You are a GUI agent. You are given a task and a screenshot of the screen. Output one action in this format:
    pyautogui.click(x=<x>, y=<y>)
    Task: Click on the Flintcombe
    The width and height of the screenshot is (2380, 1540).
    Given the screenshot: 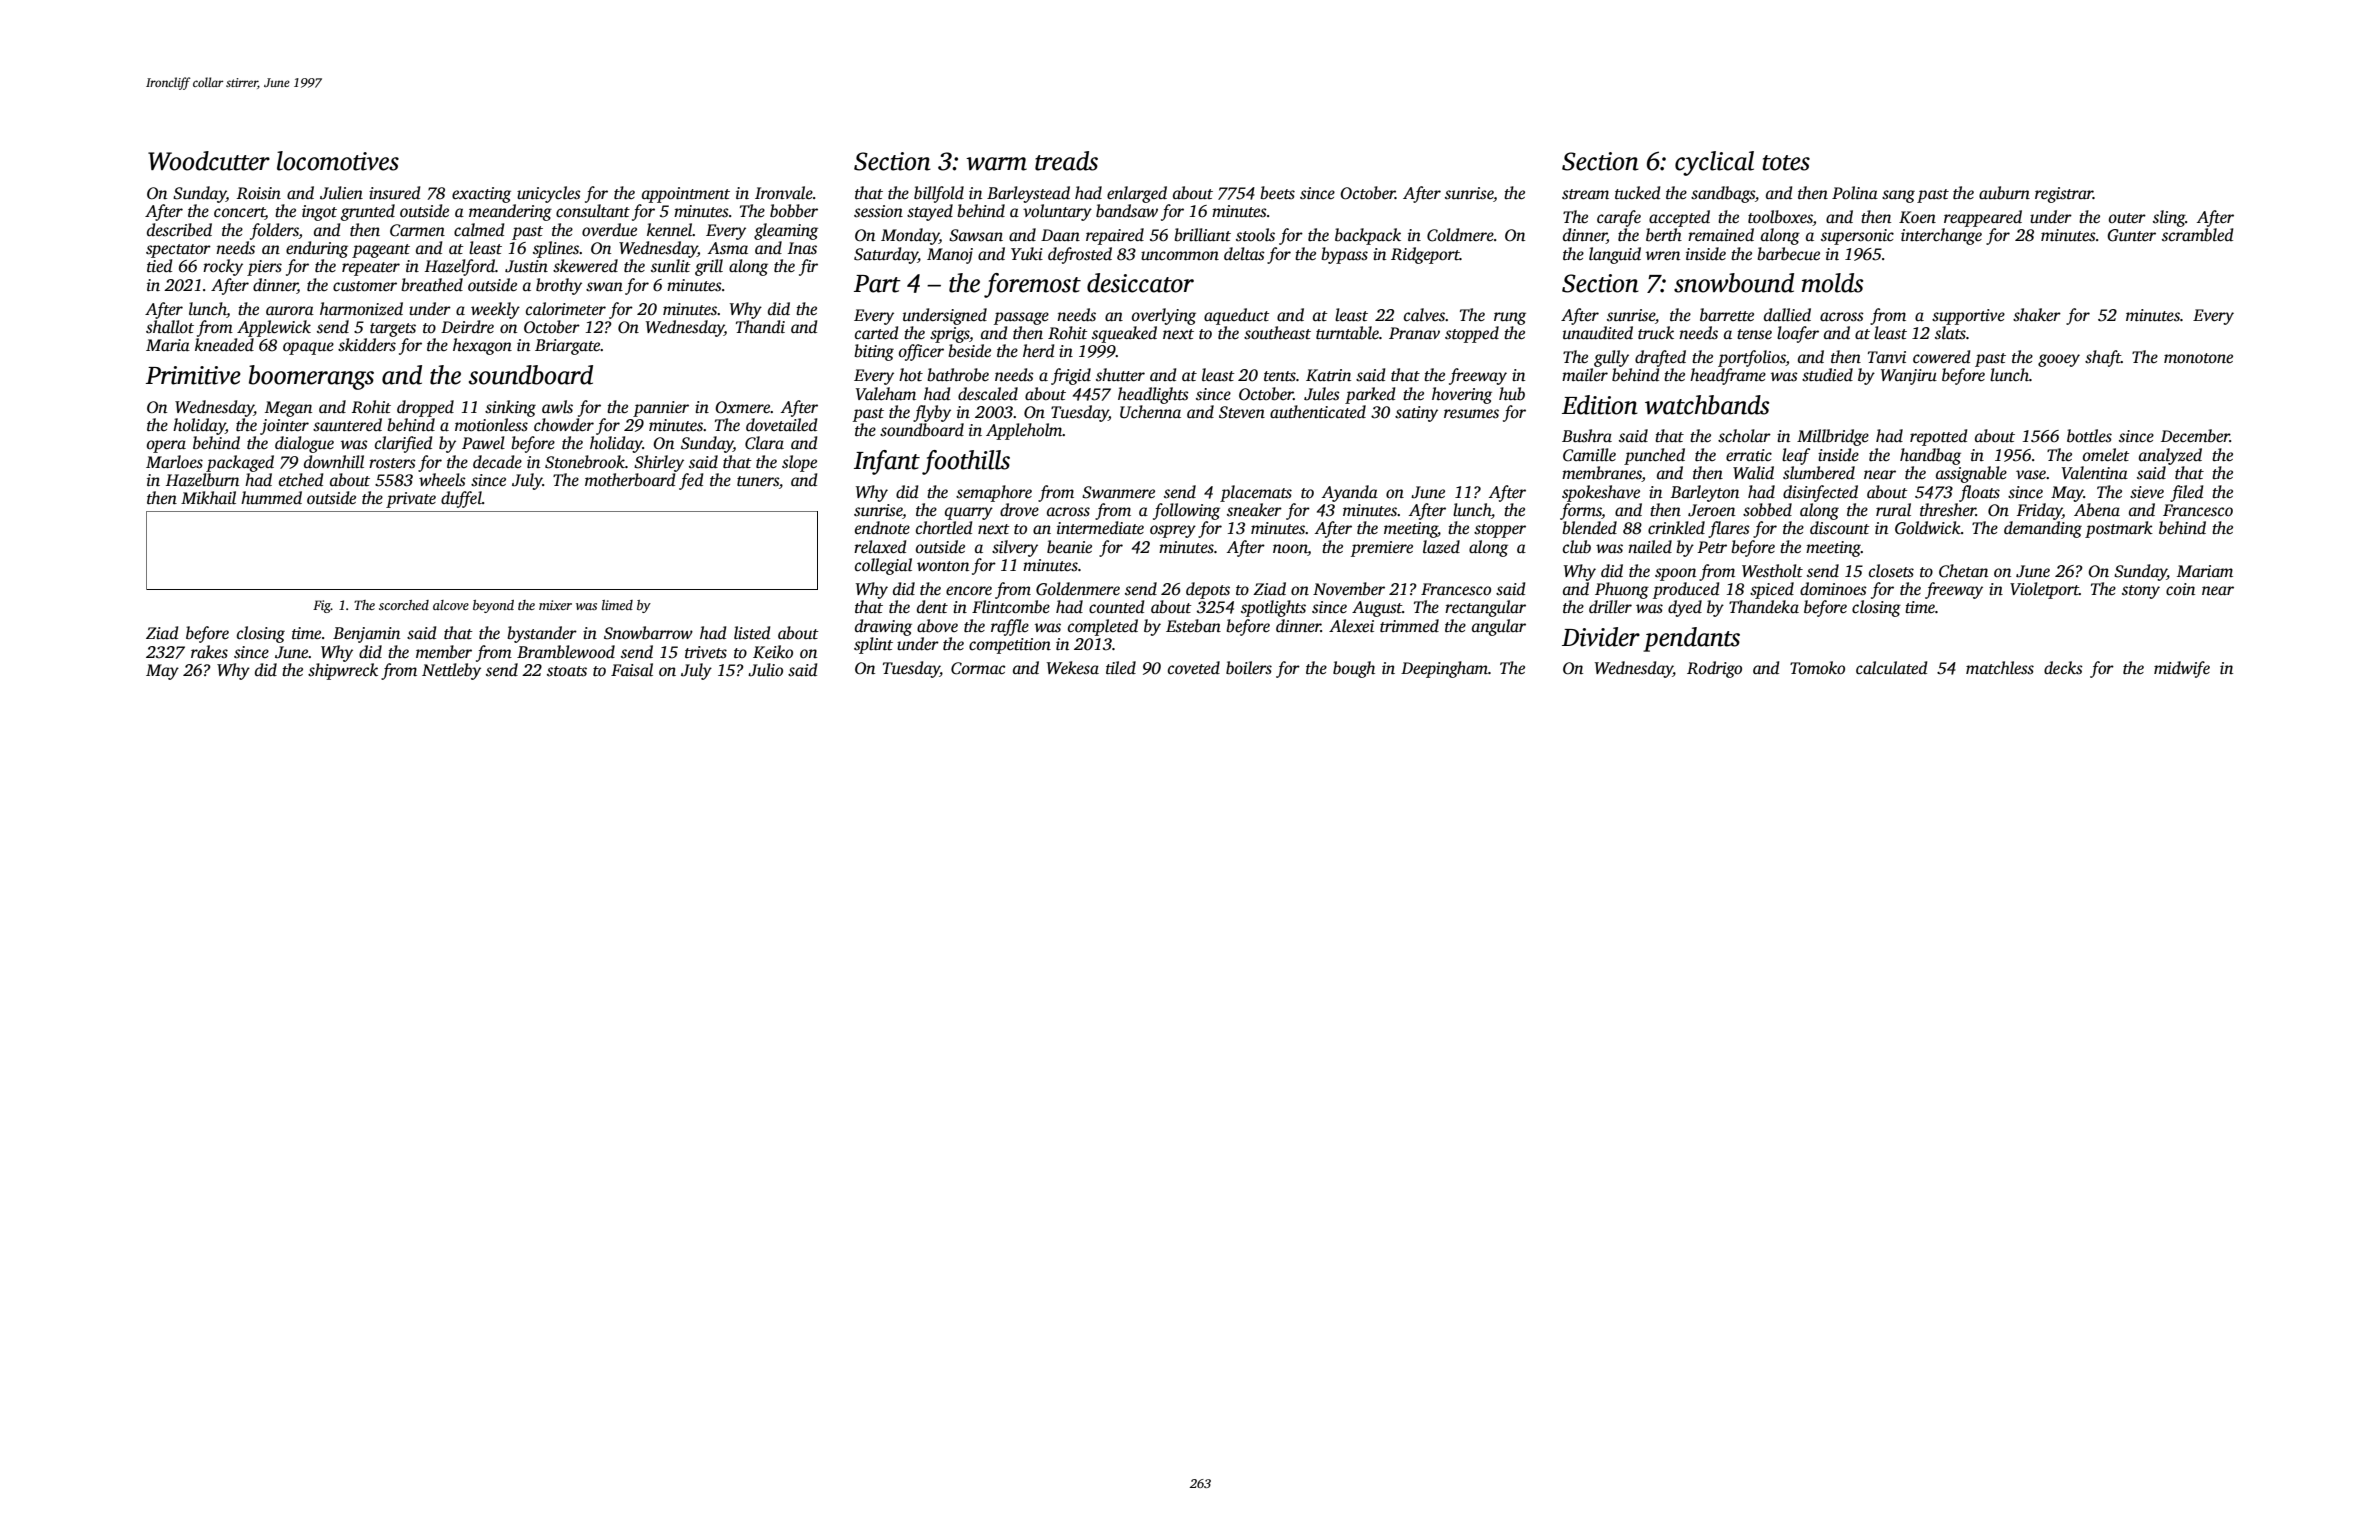 What is the action you would take?
    pyautogui.click(x=1011, y=607)
